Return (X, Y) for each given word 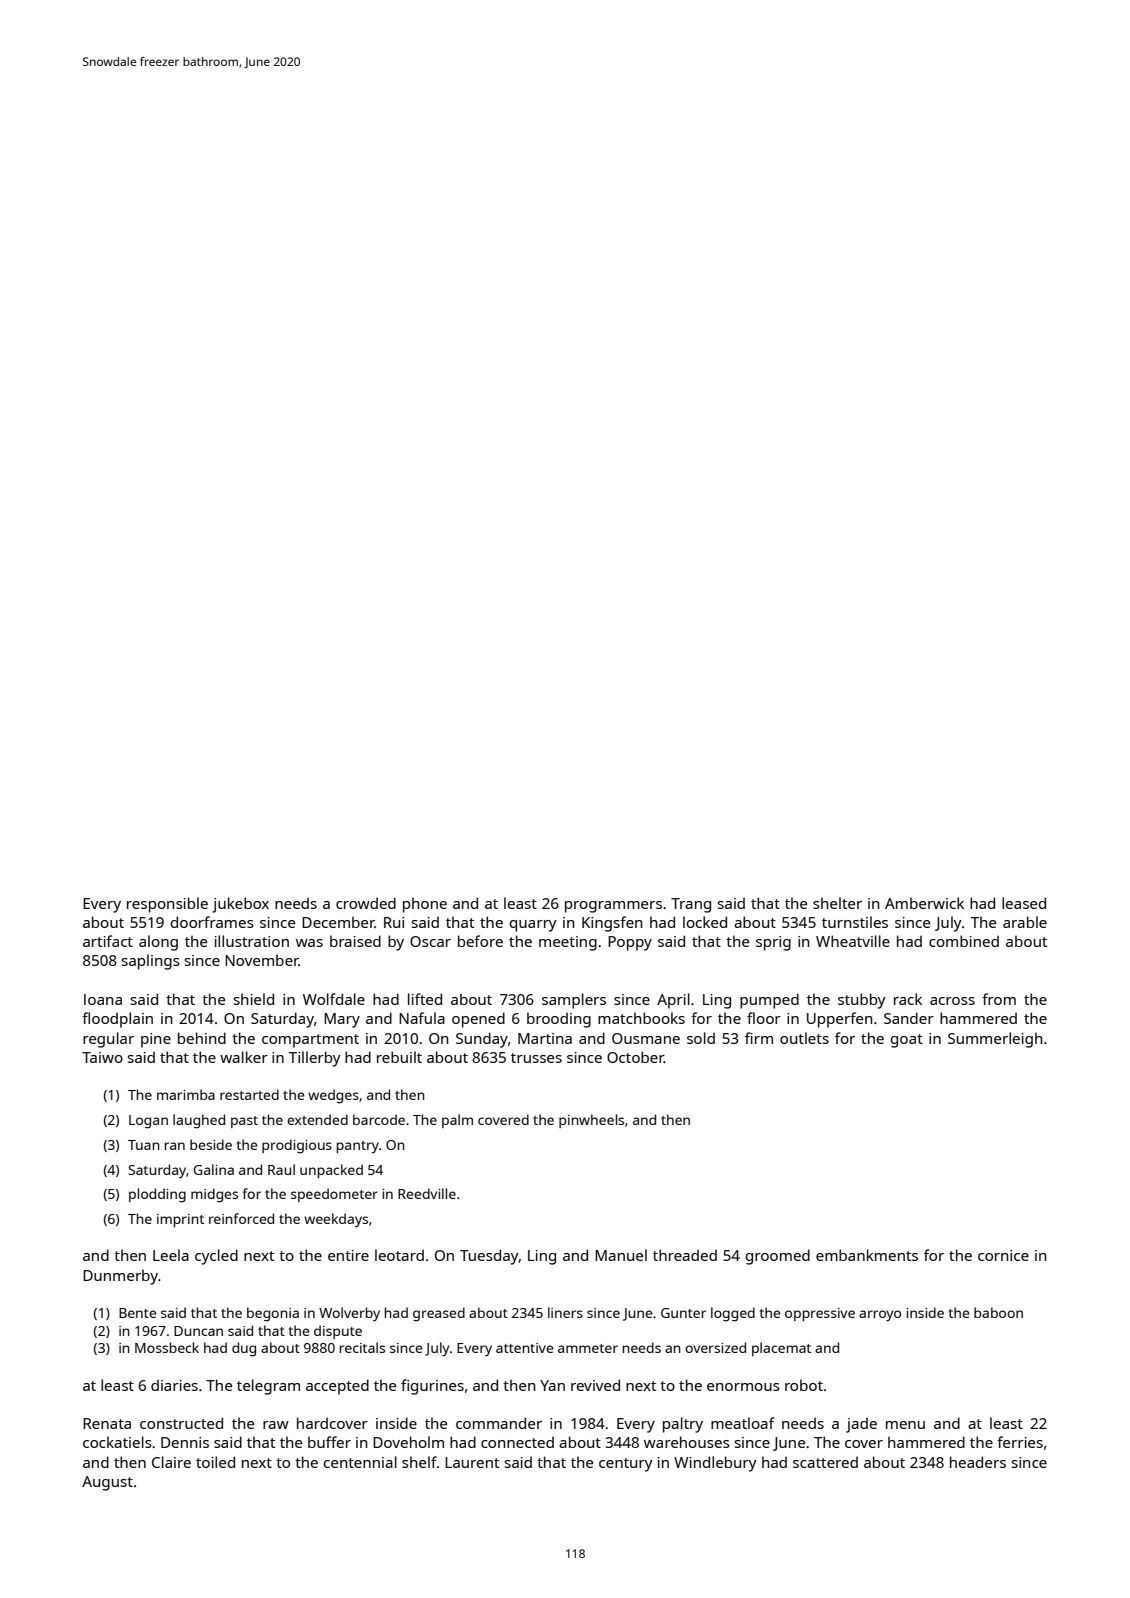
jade (861, 1425)
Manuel (621, 1255)
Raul (281, 1169)
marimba (186, 1094)
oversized (715, 1347)
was (309, 943)
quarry (533, 926)
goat (907, 1041)
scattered (825, 1462)
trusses (536, 1058)
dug (244, 1349)
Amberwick (924, 903)
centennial (360, 1462)
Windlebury (715, 1464)
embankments (867, 1255)
